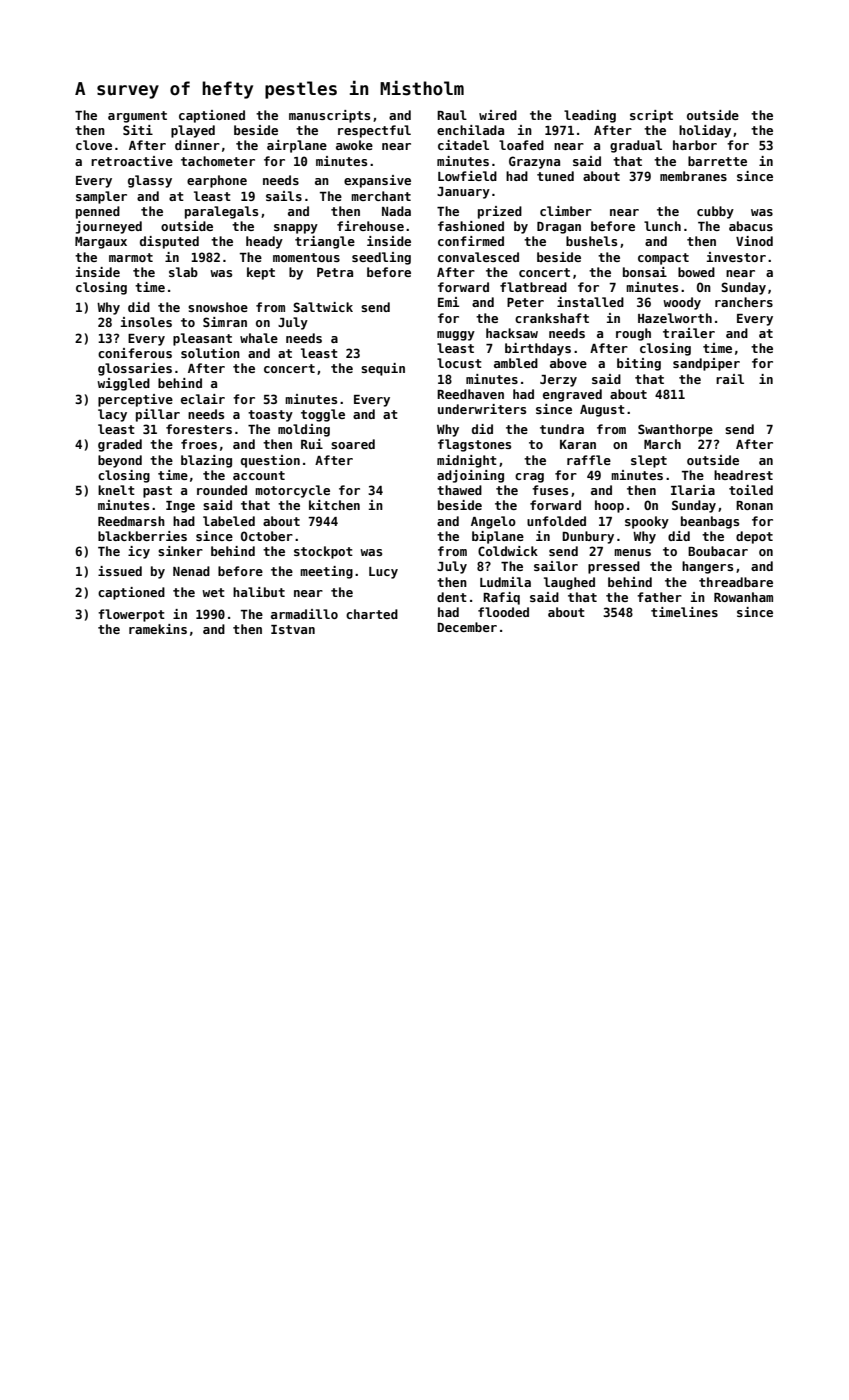 This screenshot has width=849, height=1400. Describe the element at coordinates (137, 117) in the screenshot. I see `argument` at that location.
